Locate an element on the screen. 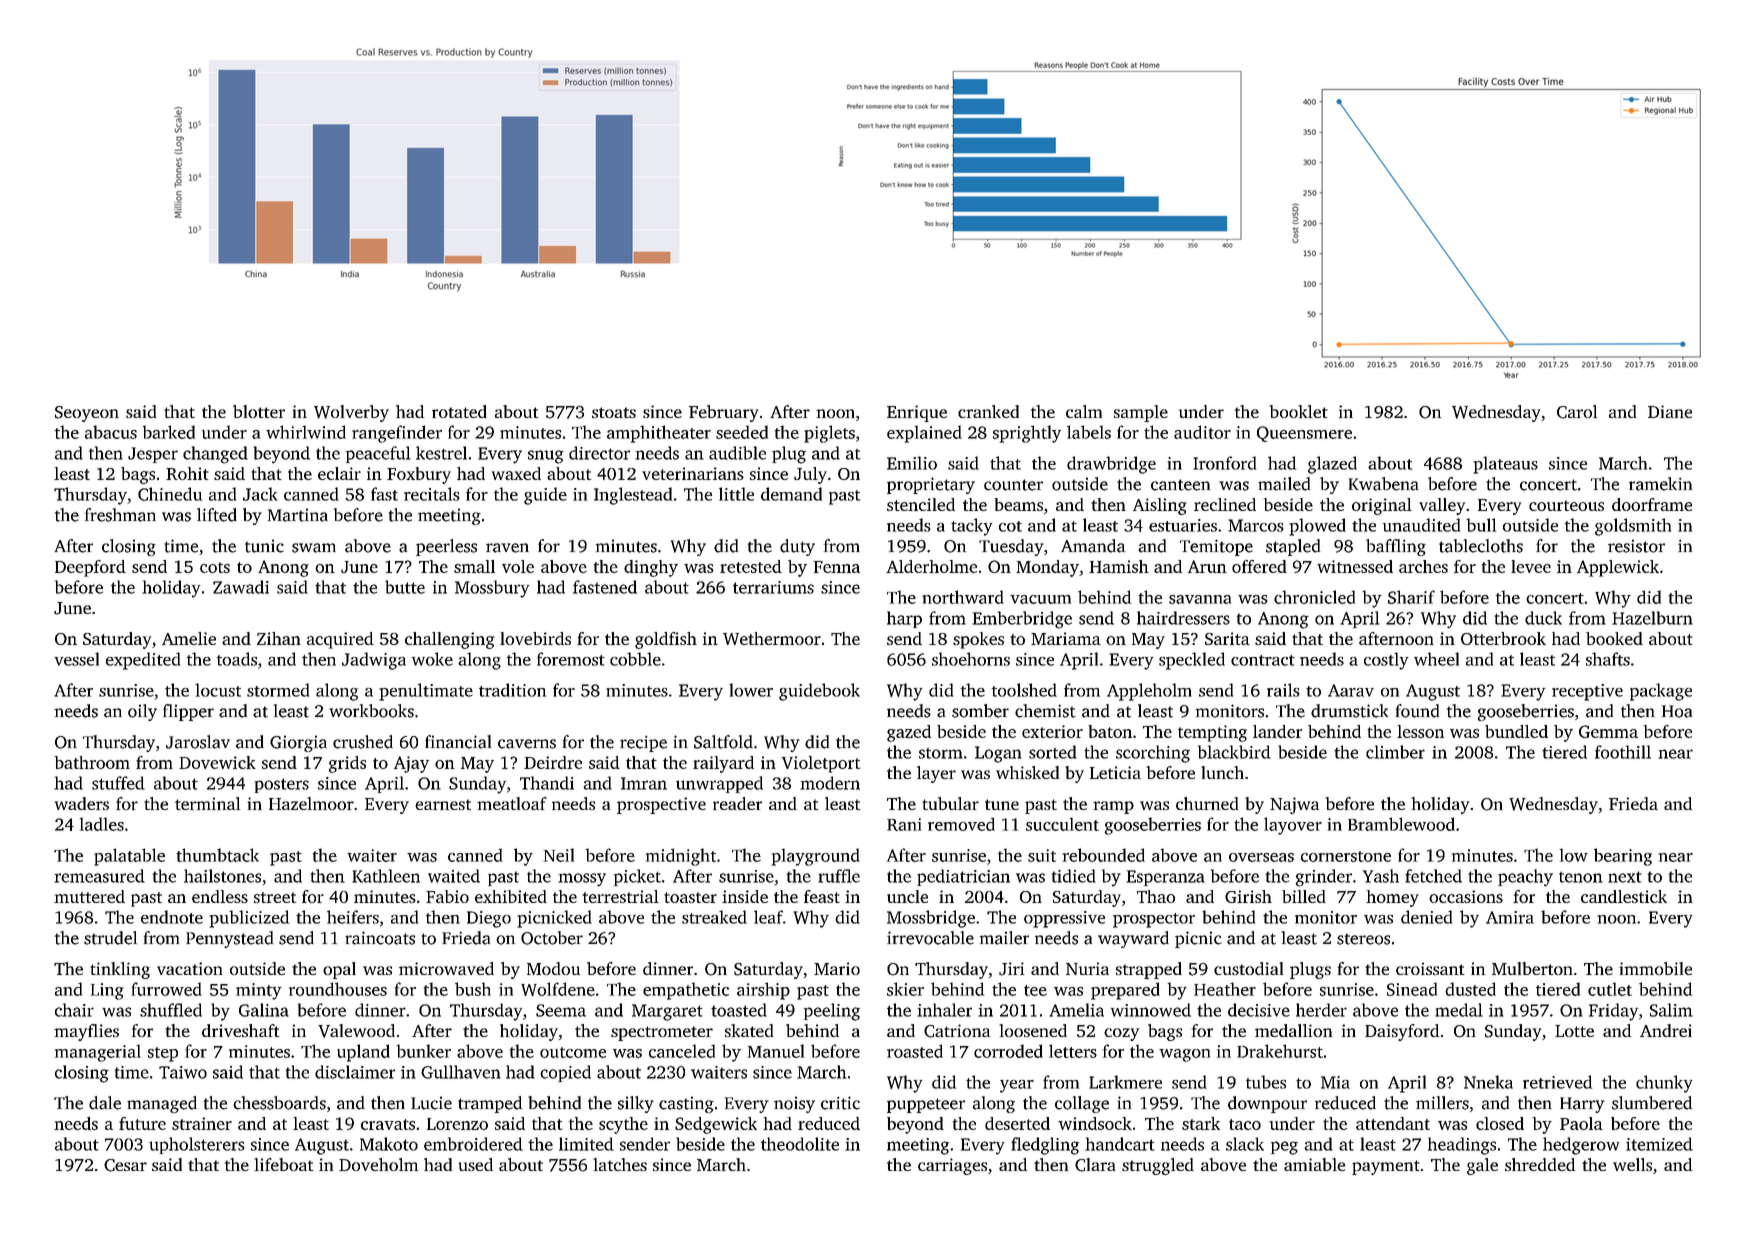  shafts is located at coordinates (1608, 659).
